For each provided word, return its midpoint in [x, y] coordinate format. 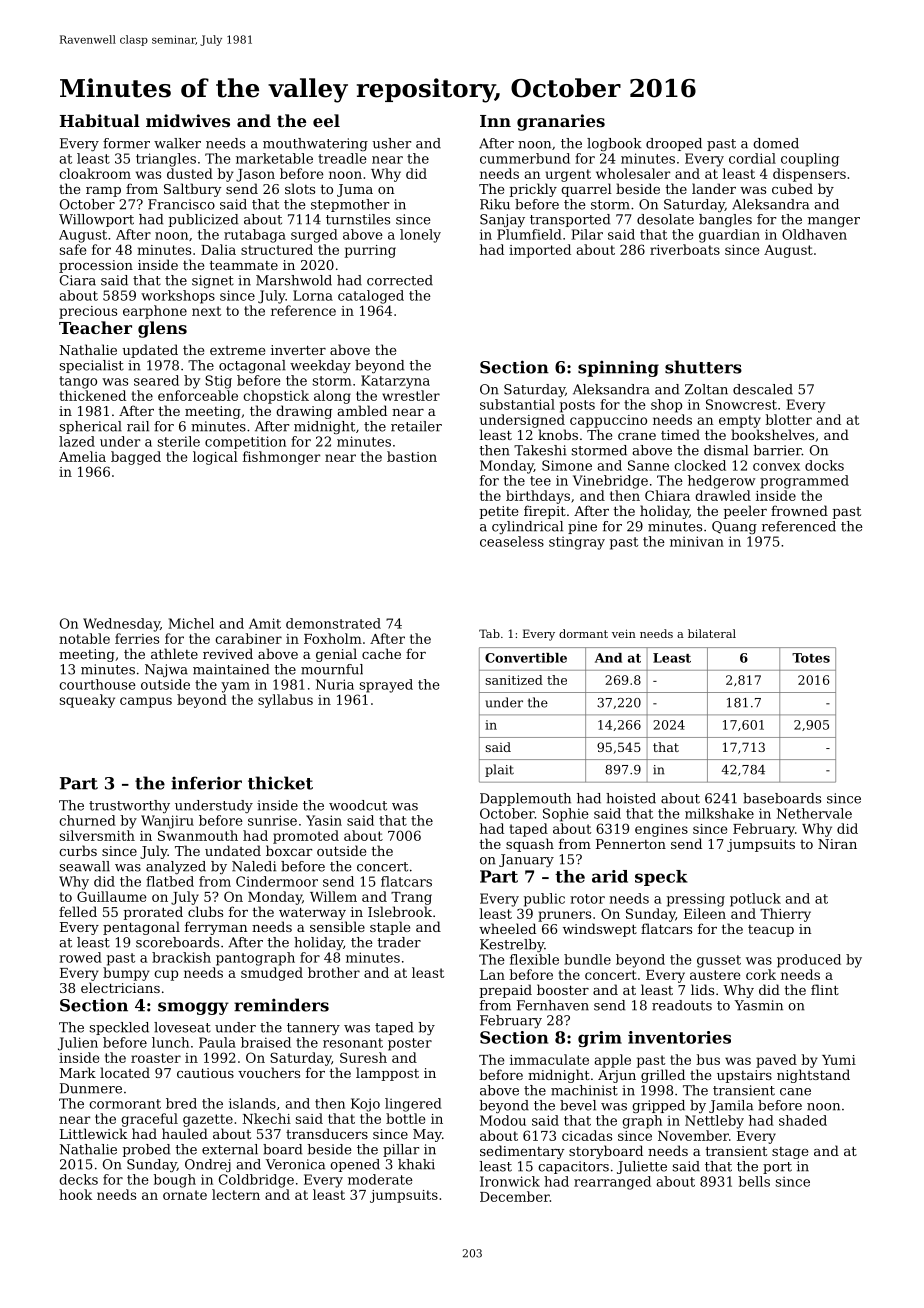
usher [391, 143]
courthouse [97, 684]
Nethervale [814, 813]
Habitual [100, 120]
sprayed [386, 686]
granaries [561, 122]
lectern [236, 1194]
